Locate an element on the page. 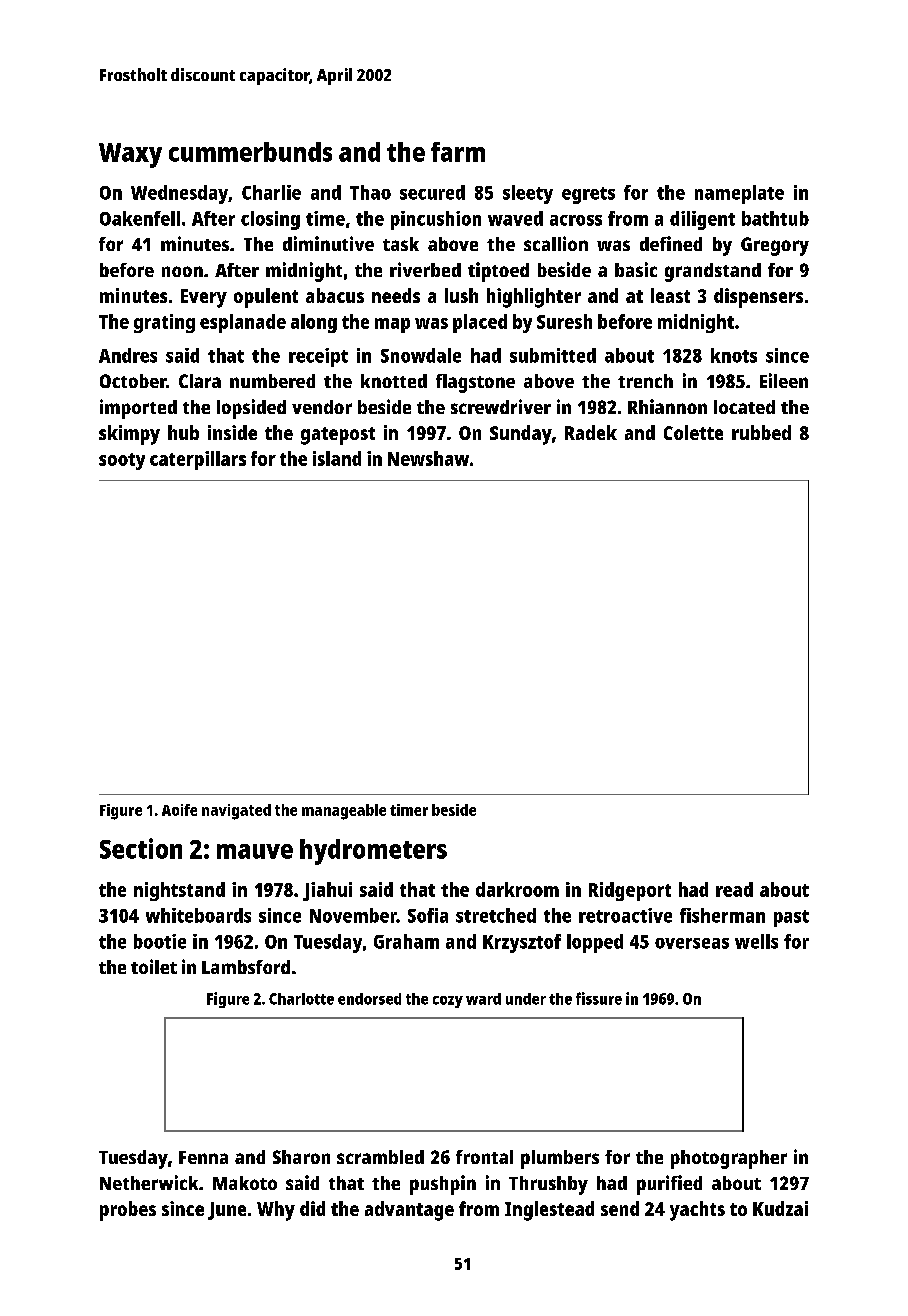 The width and height of the document is (908, 1316). Aoife is located at coordinates (179, 810).
